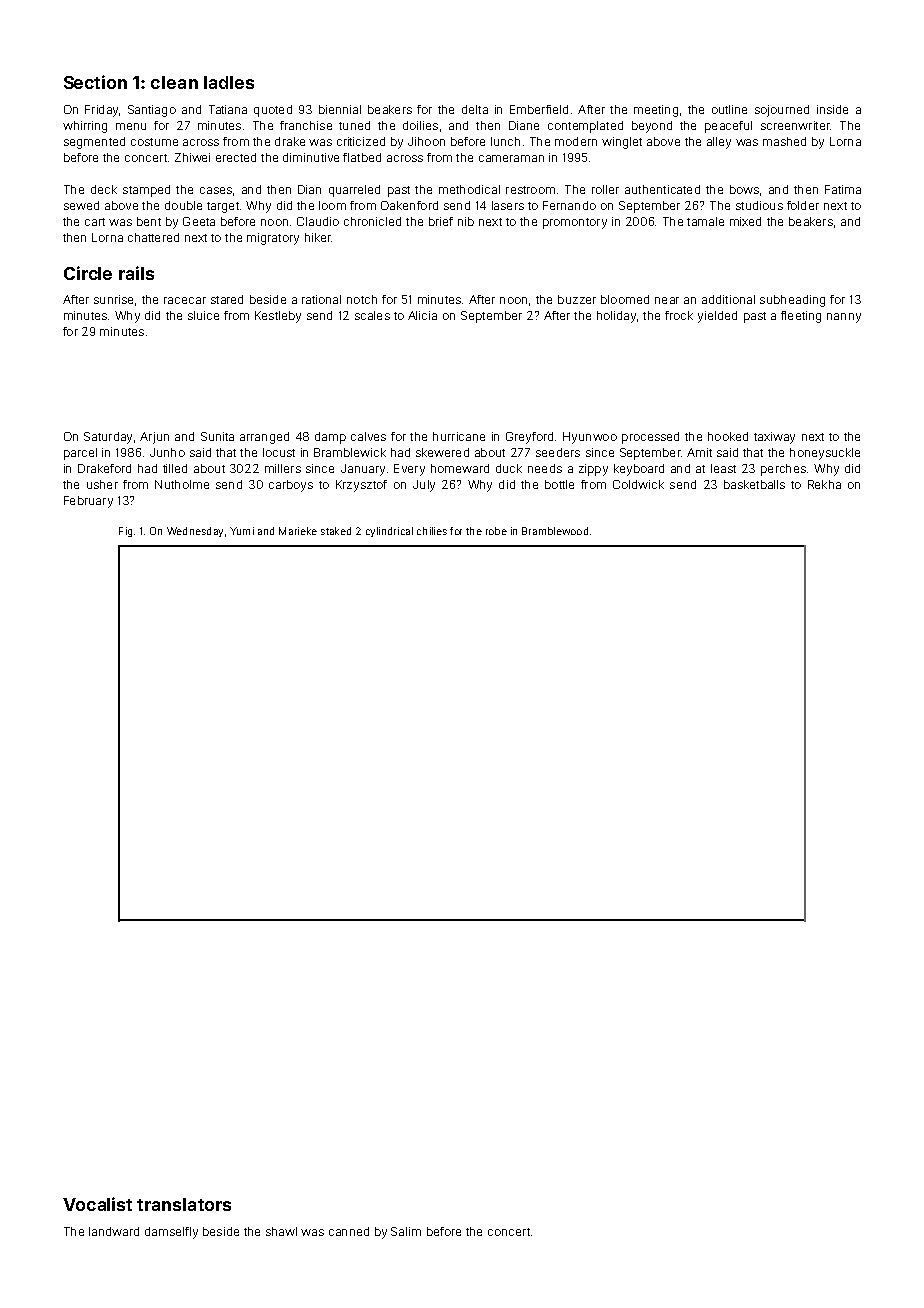 Image resolution: width=924 pixels, height=1308 pixels. I want to click on damselfly, so click(171, 1233).
